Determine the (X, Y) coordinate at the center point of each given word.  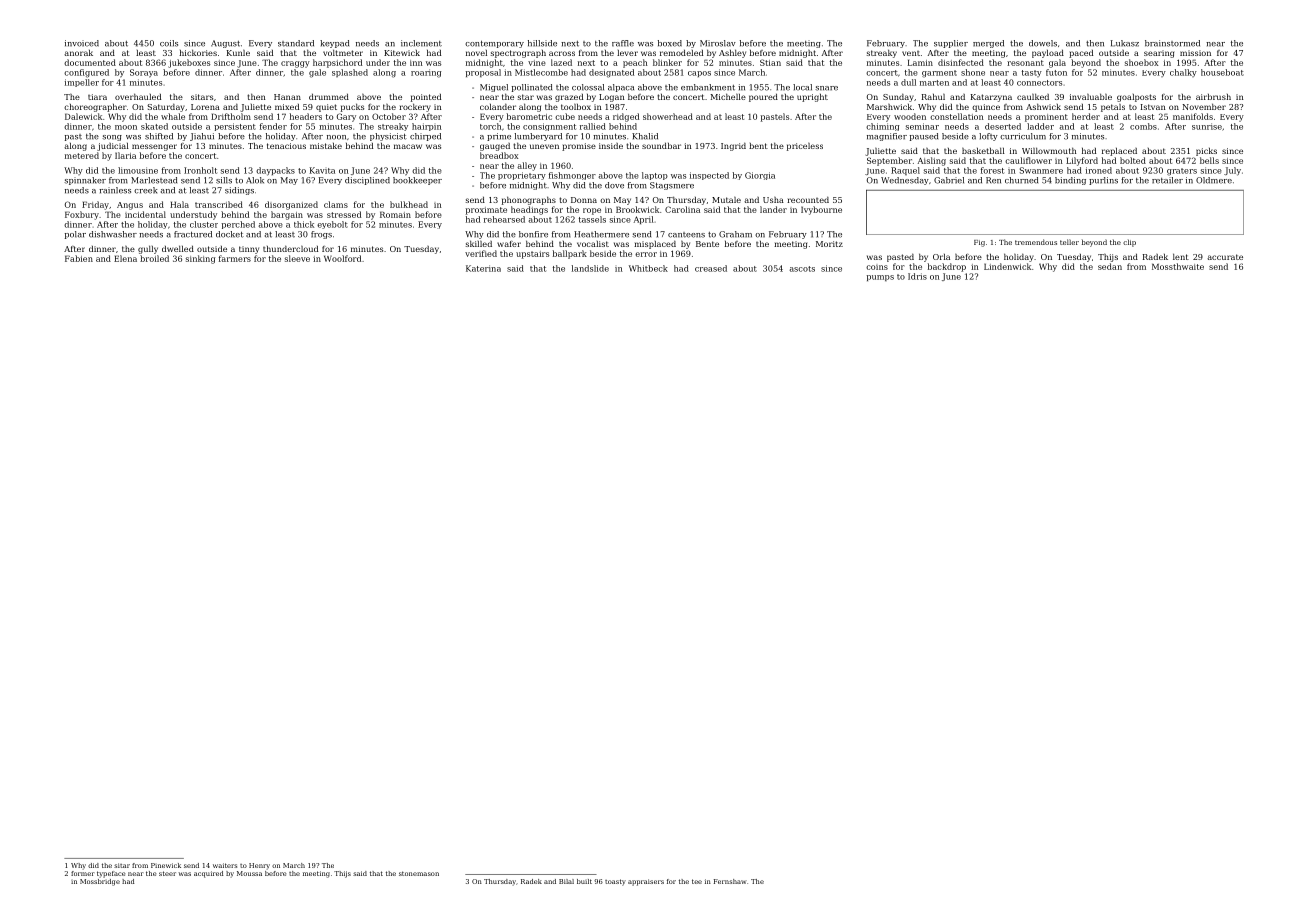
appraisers (646, 882)
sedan (1110, 266)
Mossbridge (100, 882)
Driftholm (231, 116)
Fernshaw (730, 881)
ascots (802, 269)
